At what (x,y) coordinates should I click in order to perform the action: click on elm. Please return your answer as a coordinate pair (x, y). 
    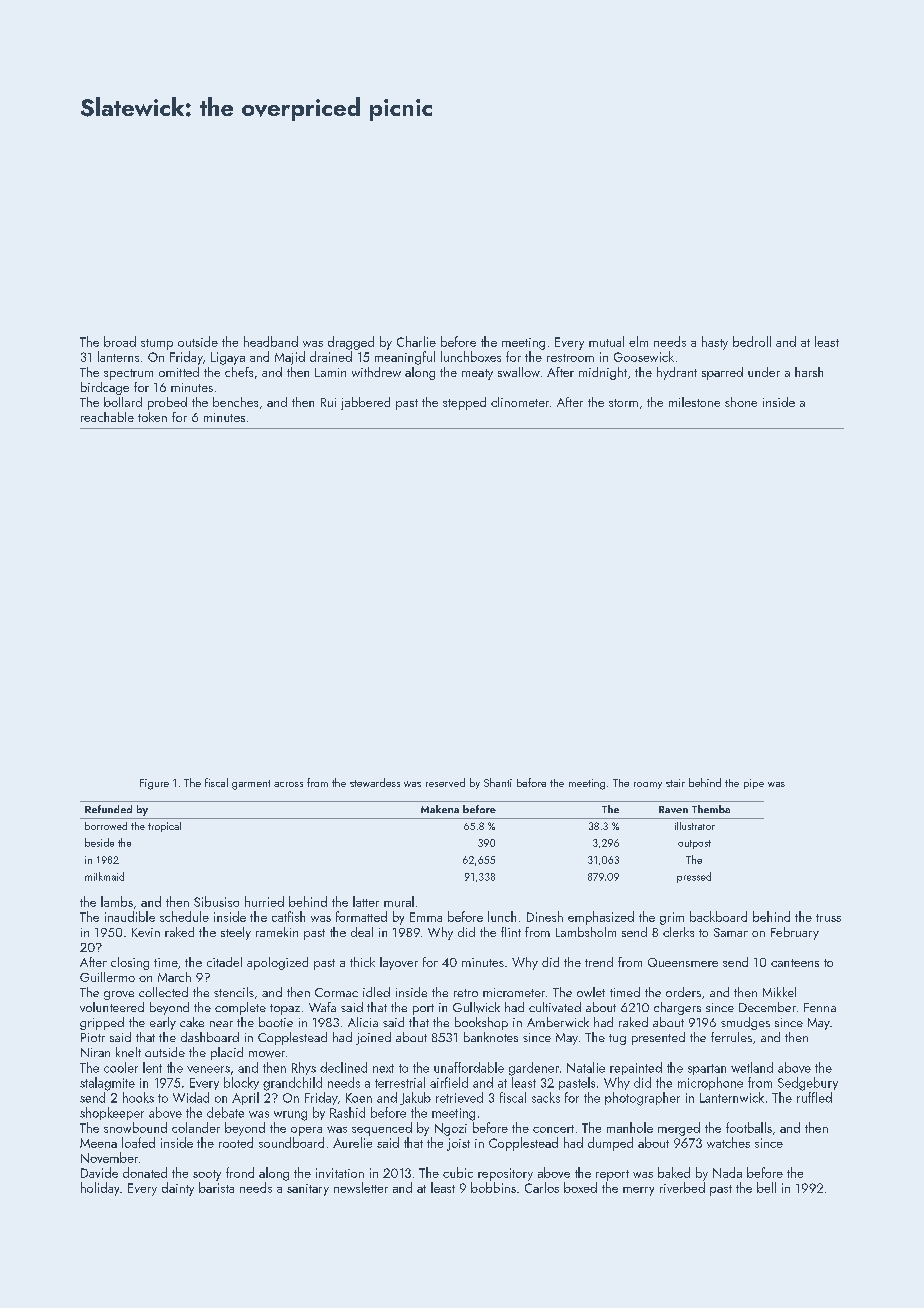
    Looking at the image, I should click on (638, 341).
